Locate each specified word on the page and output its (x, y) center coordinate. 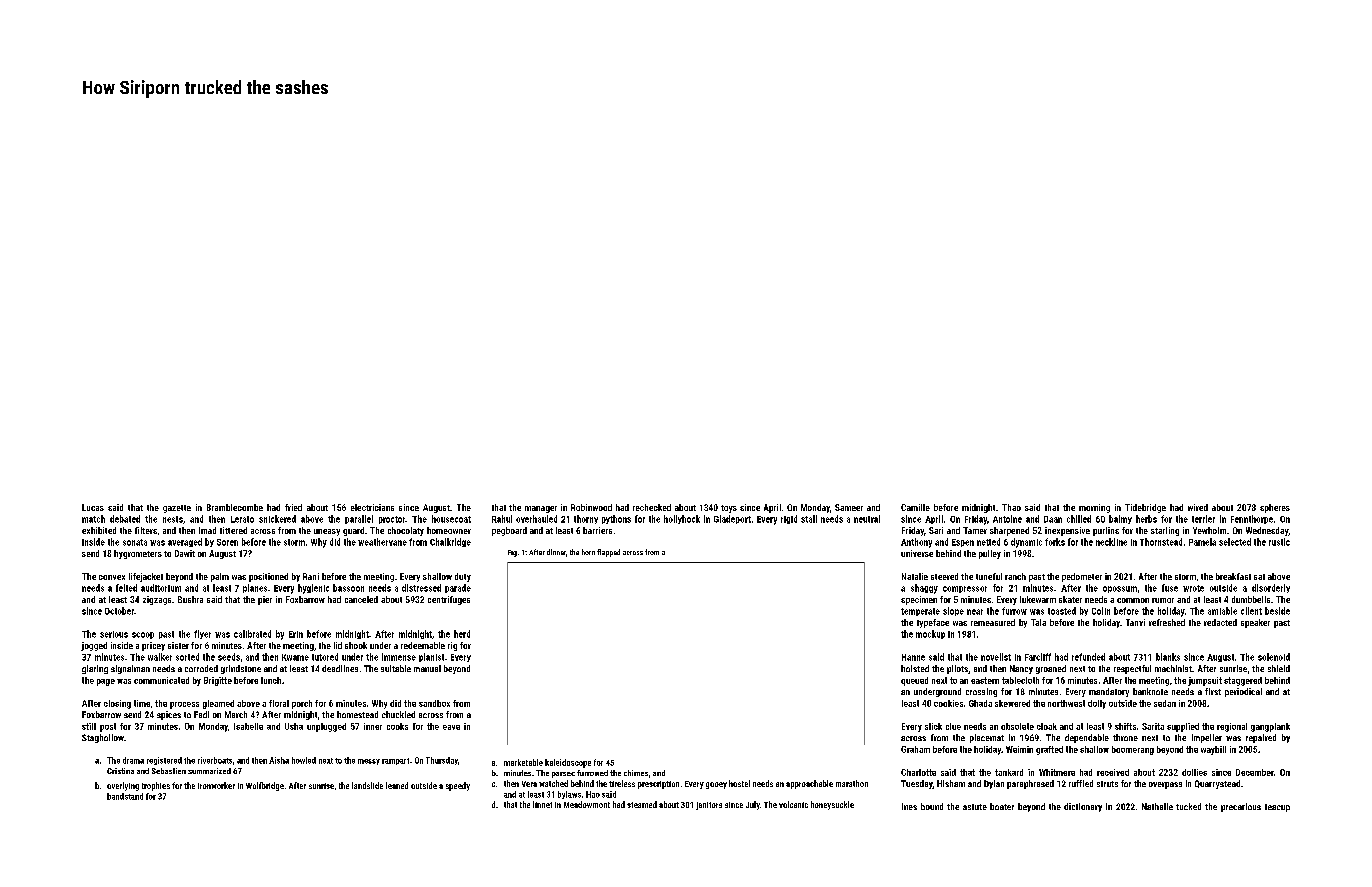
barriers (597, 530)
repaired (1261, 738)
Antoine (1007, 519)
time (142, 703)
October (119, 611)
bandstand (125, 796)
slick (933, 726)
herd (462, 634)
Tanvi (1135, 622)
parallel (359, 519)
